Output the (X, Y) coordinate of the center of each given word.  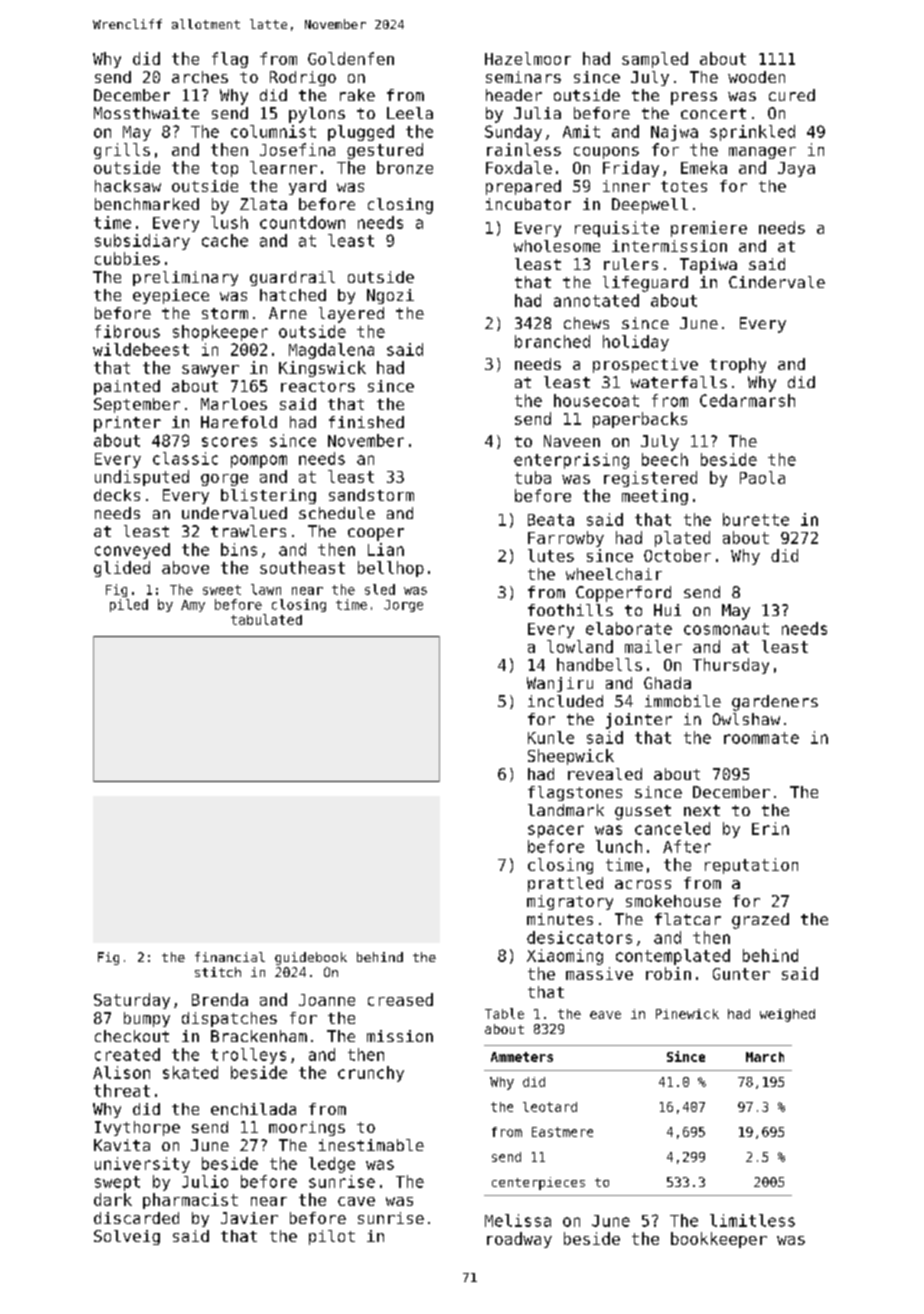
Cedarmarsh (747, 400)
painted (127, 387)
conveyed (132, 551)
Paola (762, 477)
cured (792, 95)
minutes (560, 919)
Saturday (132, 1001)
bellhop (391, 569)
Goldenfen (351, 58)
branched (552, 341)
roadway (519, 1240)
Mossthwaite (146, 113)
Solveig (127, 1237)
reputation (751, 866)
